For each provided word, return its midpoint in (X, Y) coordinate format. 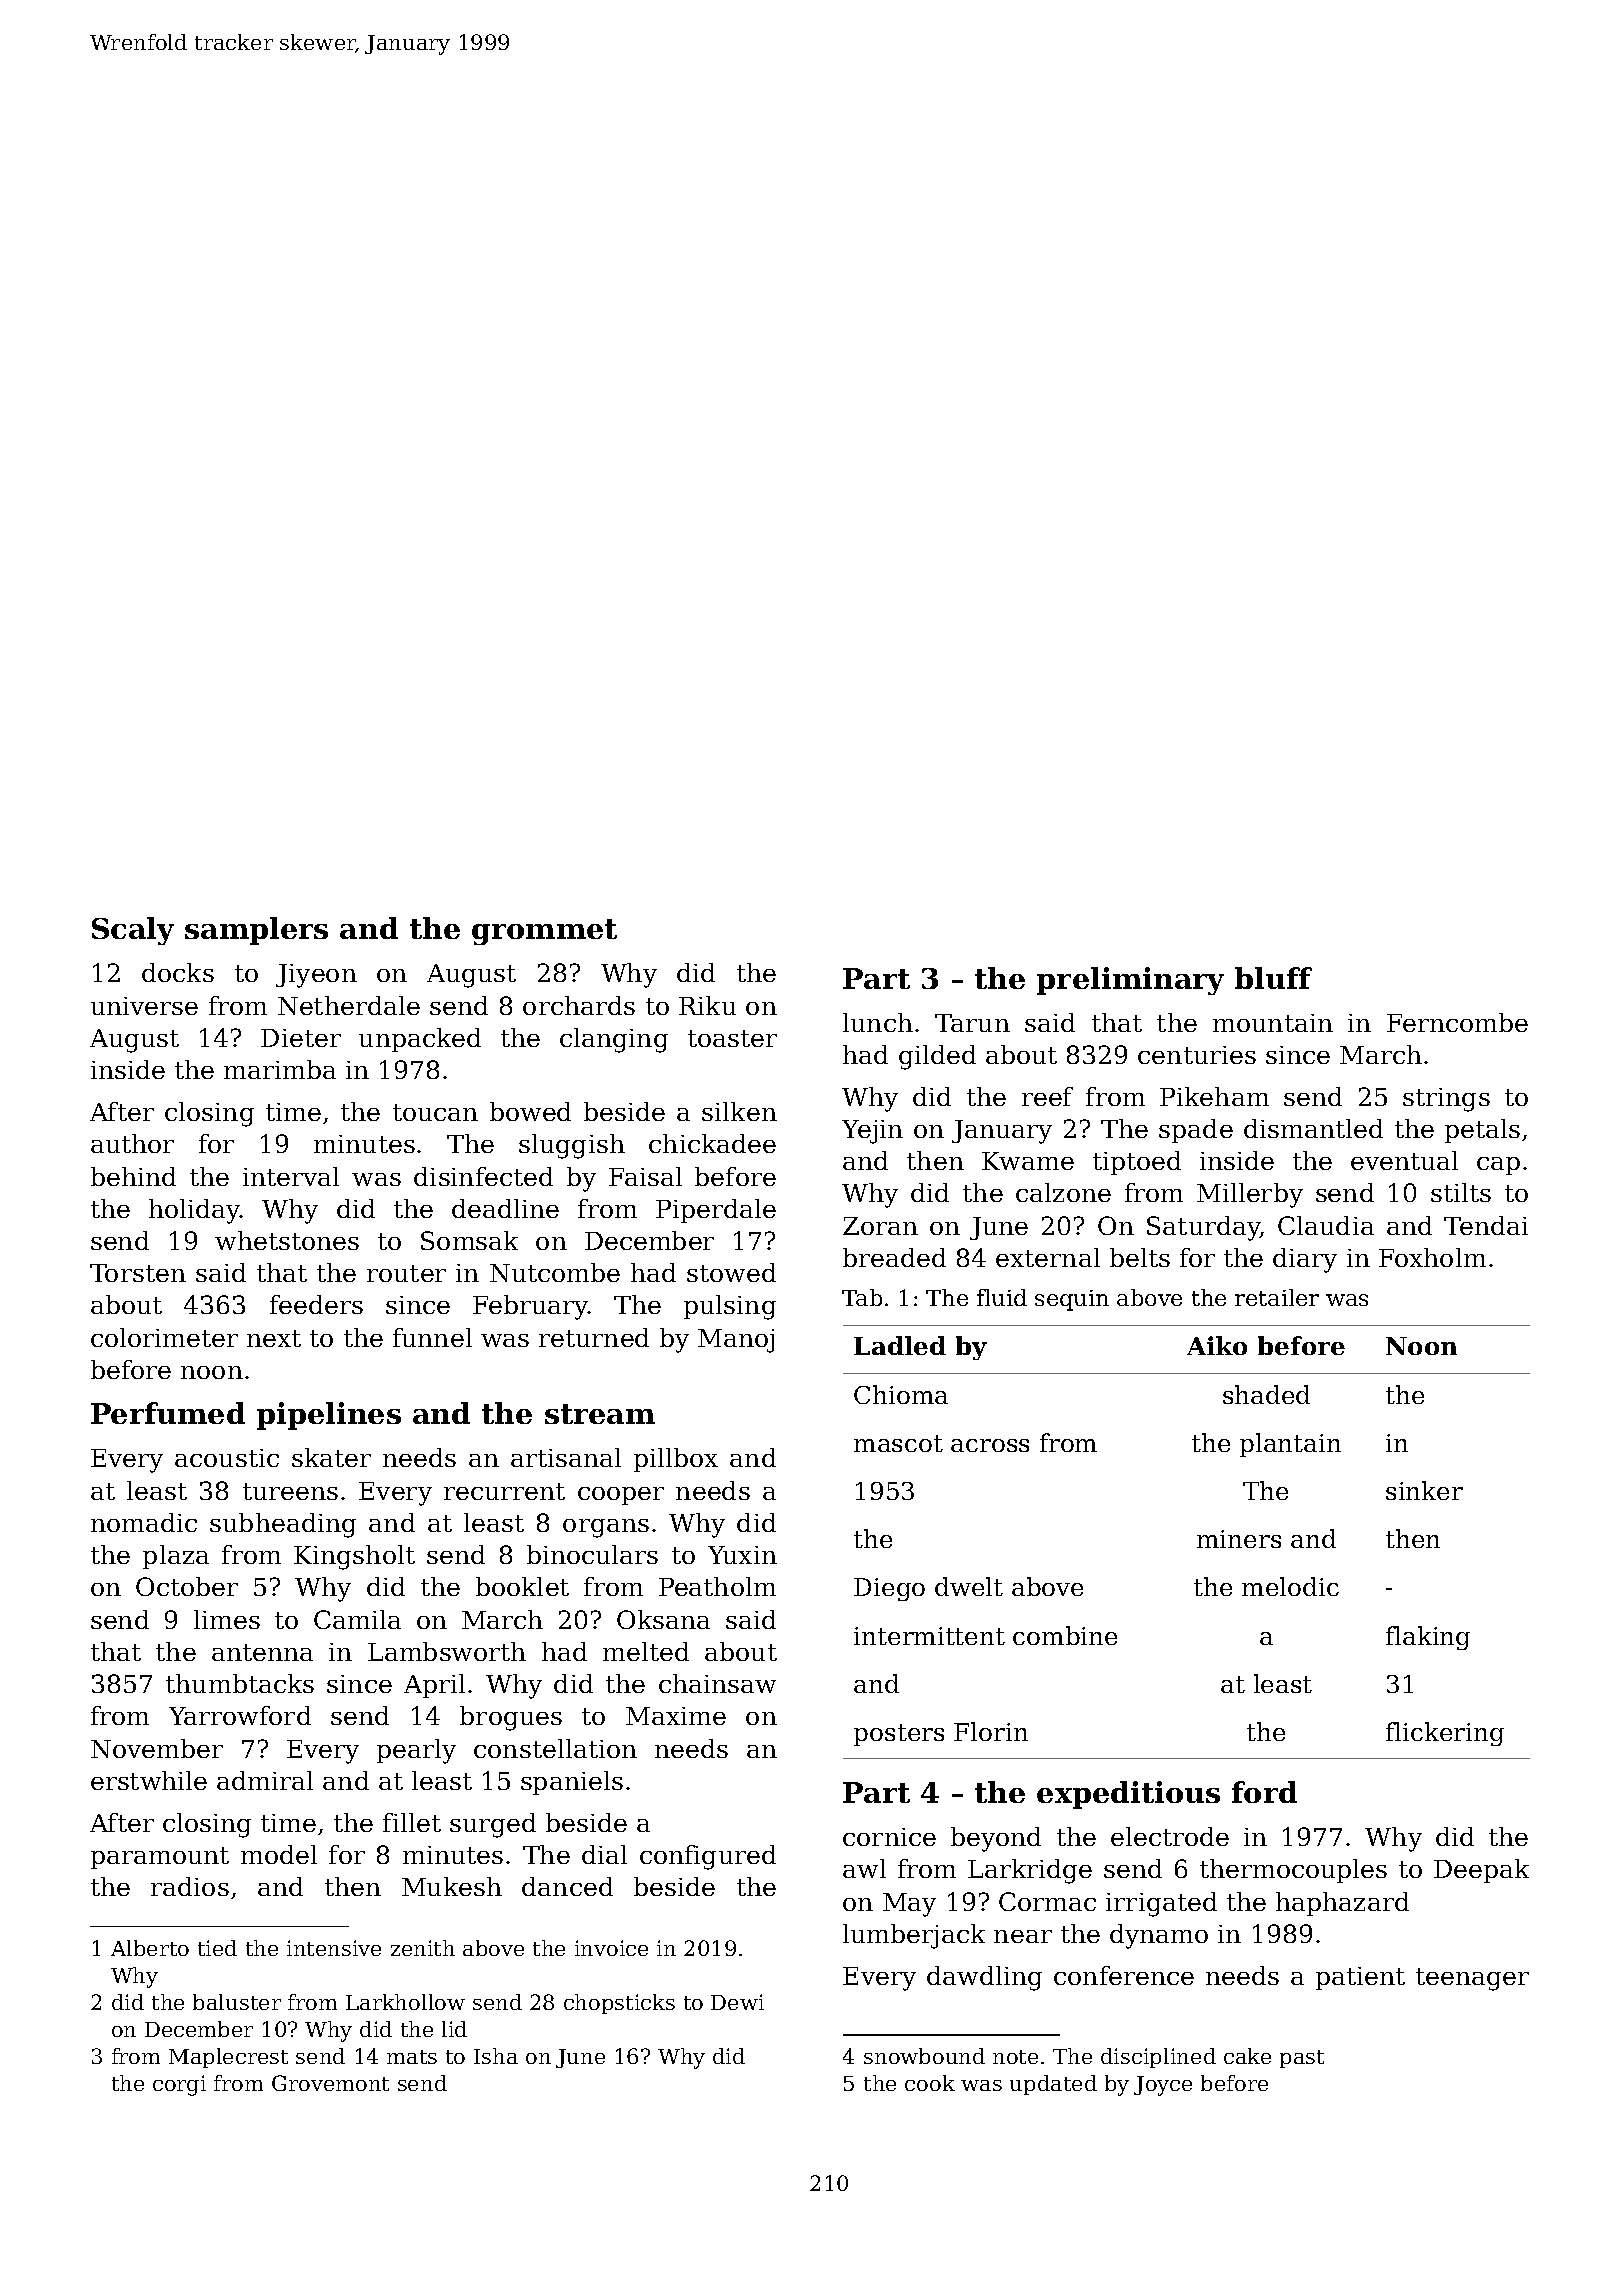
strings (1446, 1100)
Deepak (1481, 1871)
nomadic (144, 1522)
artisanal (566, 1457)
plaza (176, 1557)
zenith (423, 1948)
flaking (1428, 1638)
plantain (1290, 1445)
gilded (937, 1057)
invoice (611, 1948)
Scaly (133, 931)
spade (1196, 1131)
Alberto (150, 1948)
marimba (280, 1069)
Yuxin (742, 1555)
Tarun (972, 1023)
